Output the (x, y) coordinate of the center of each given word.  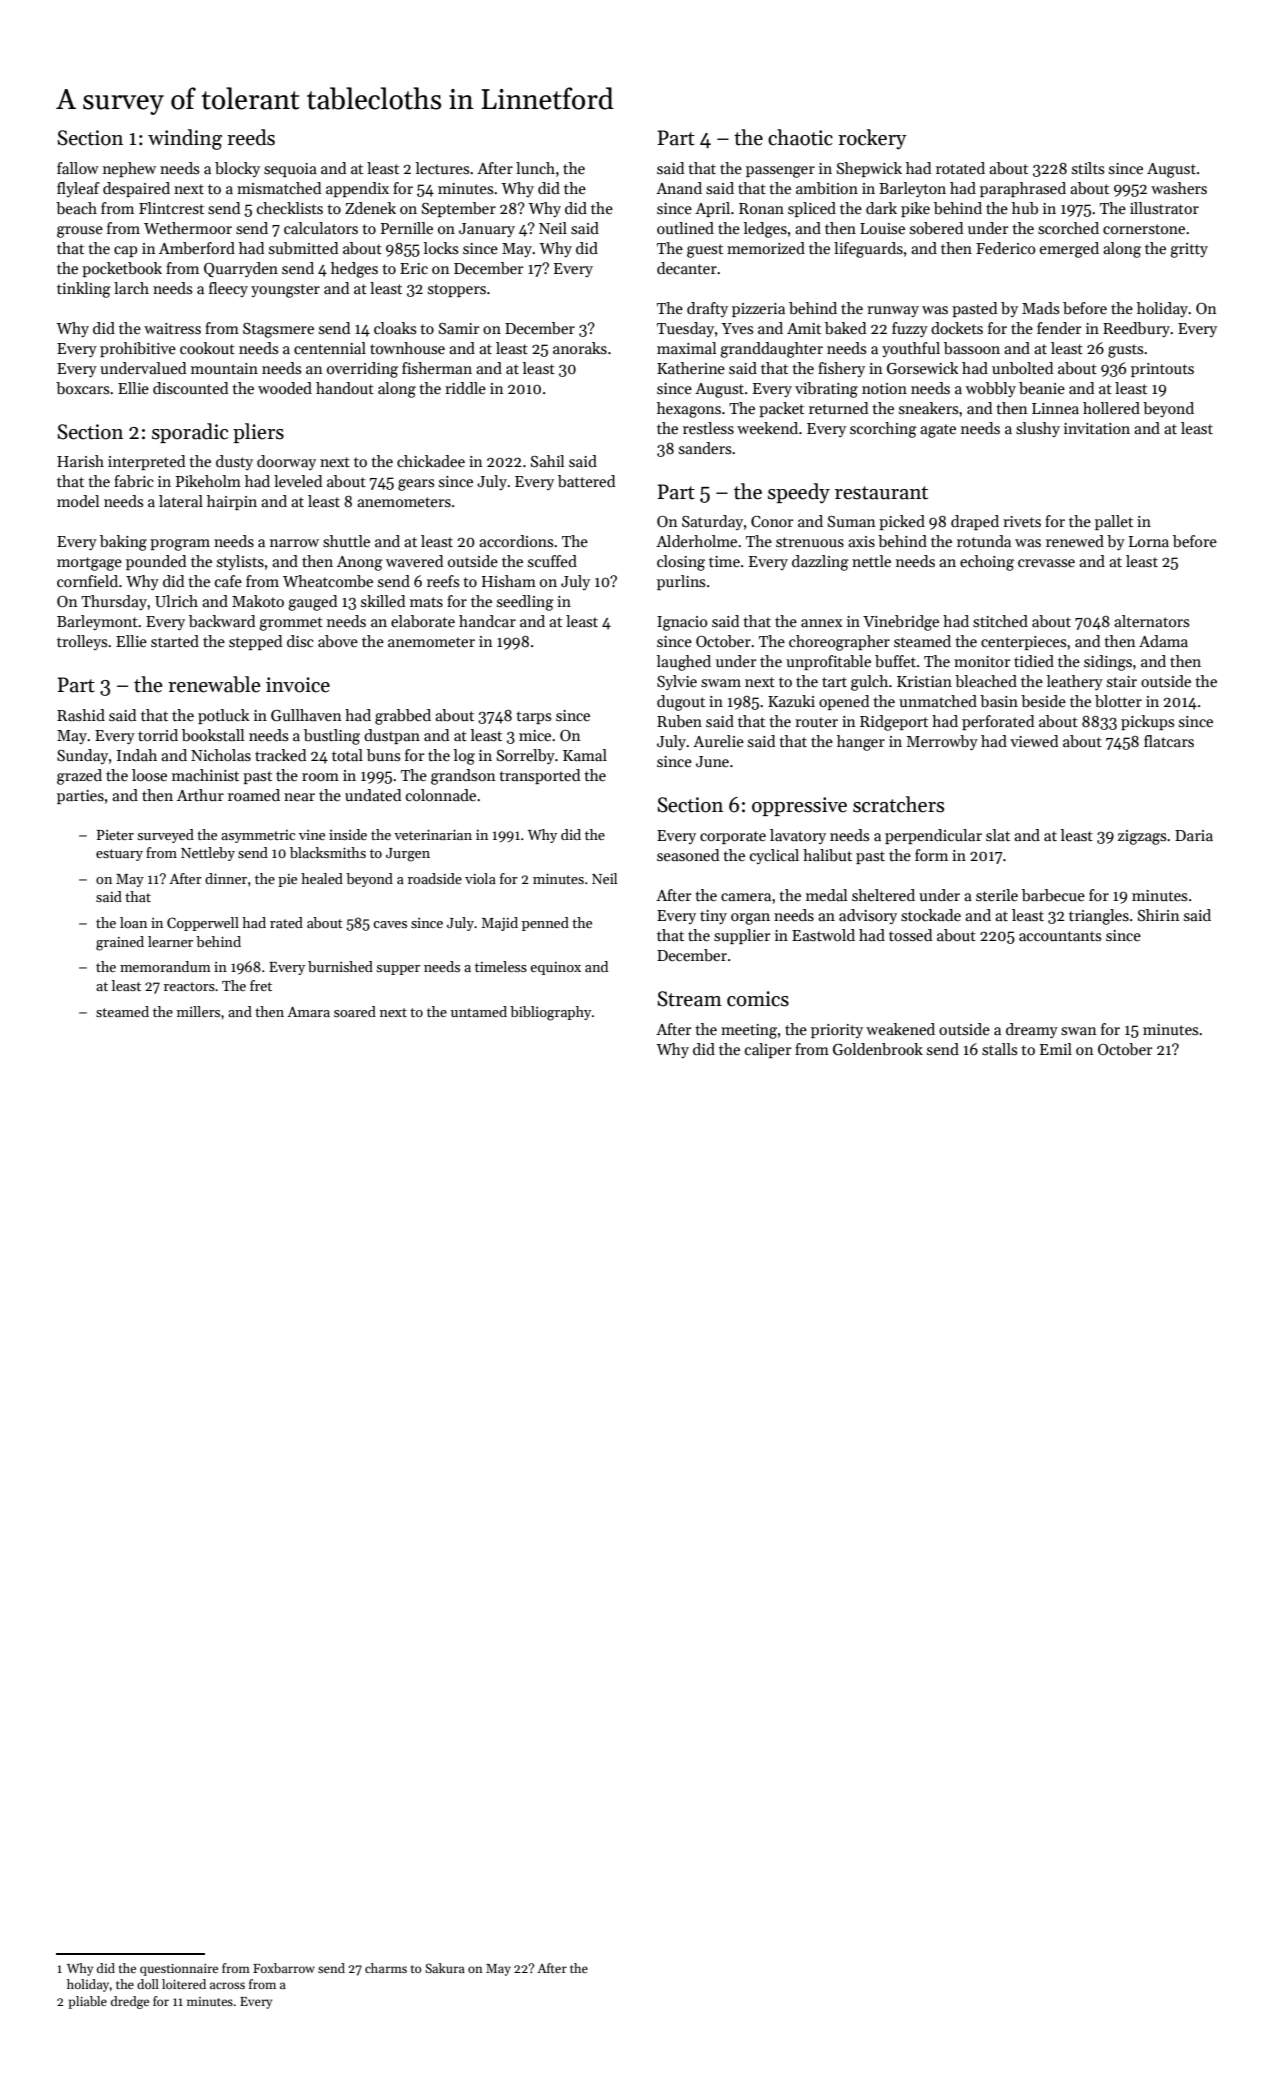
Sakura (445, 1968)
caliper (768, 1050)
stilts (1088, 168)
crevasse (1046, 563)
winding (185, 139)
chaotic (800, 137)
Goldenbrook (878, 1049)
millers (198, 1011)
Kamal (585, 755)
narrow (294, 543)
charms (386, 1968)
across (227, 1985)
